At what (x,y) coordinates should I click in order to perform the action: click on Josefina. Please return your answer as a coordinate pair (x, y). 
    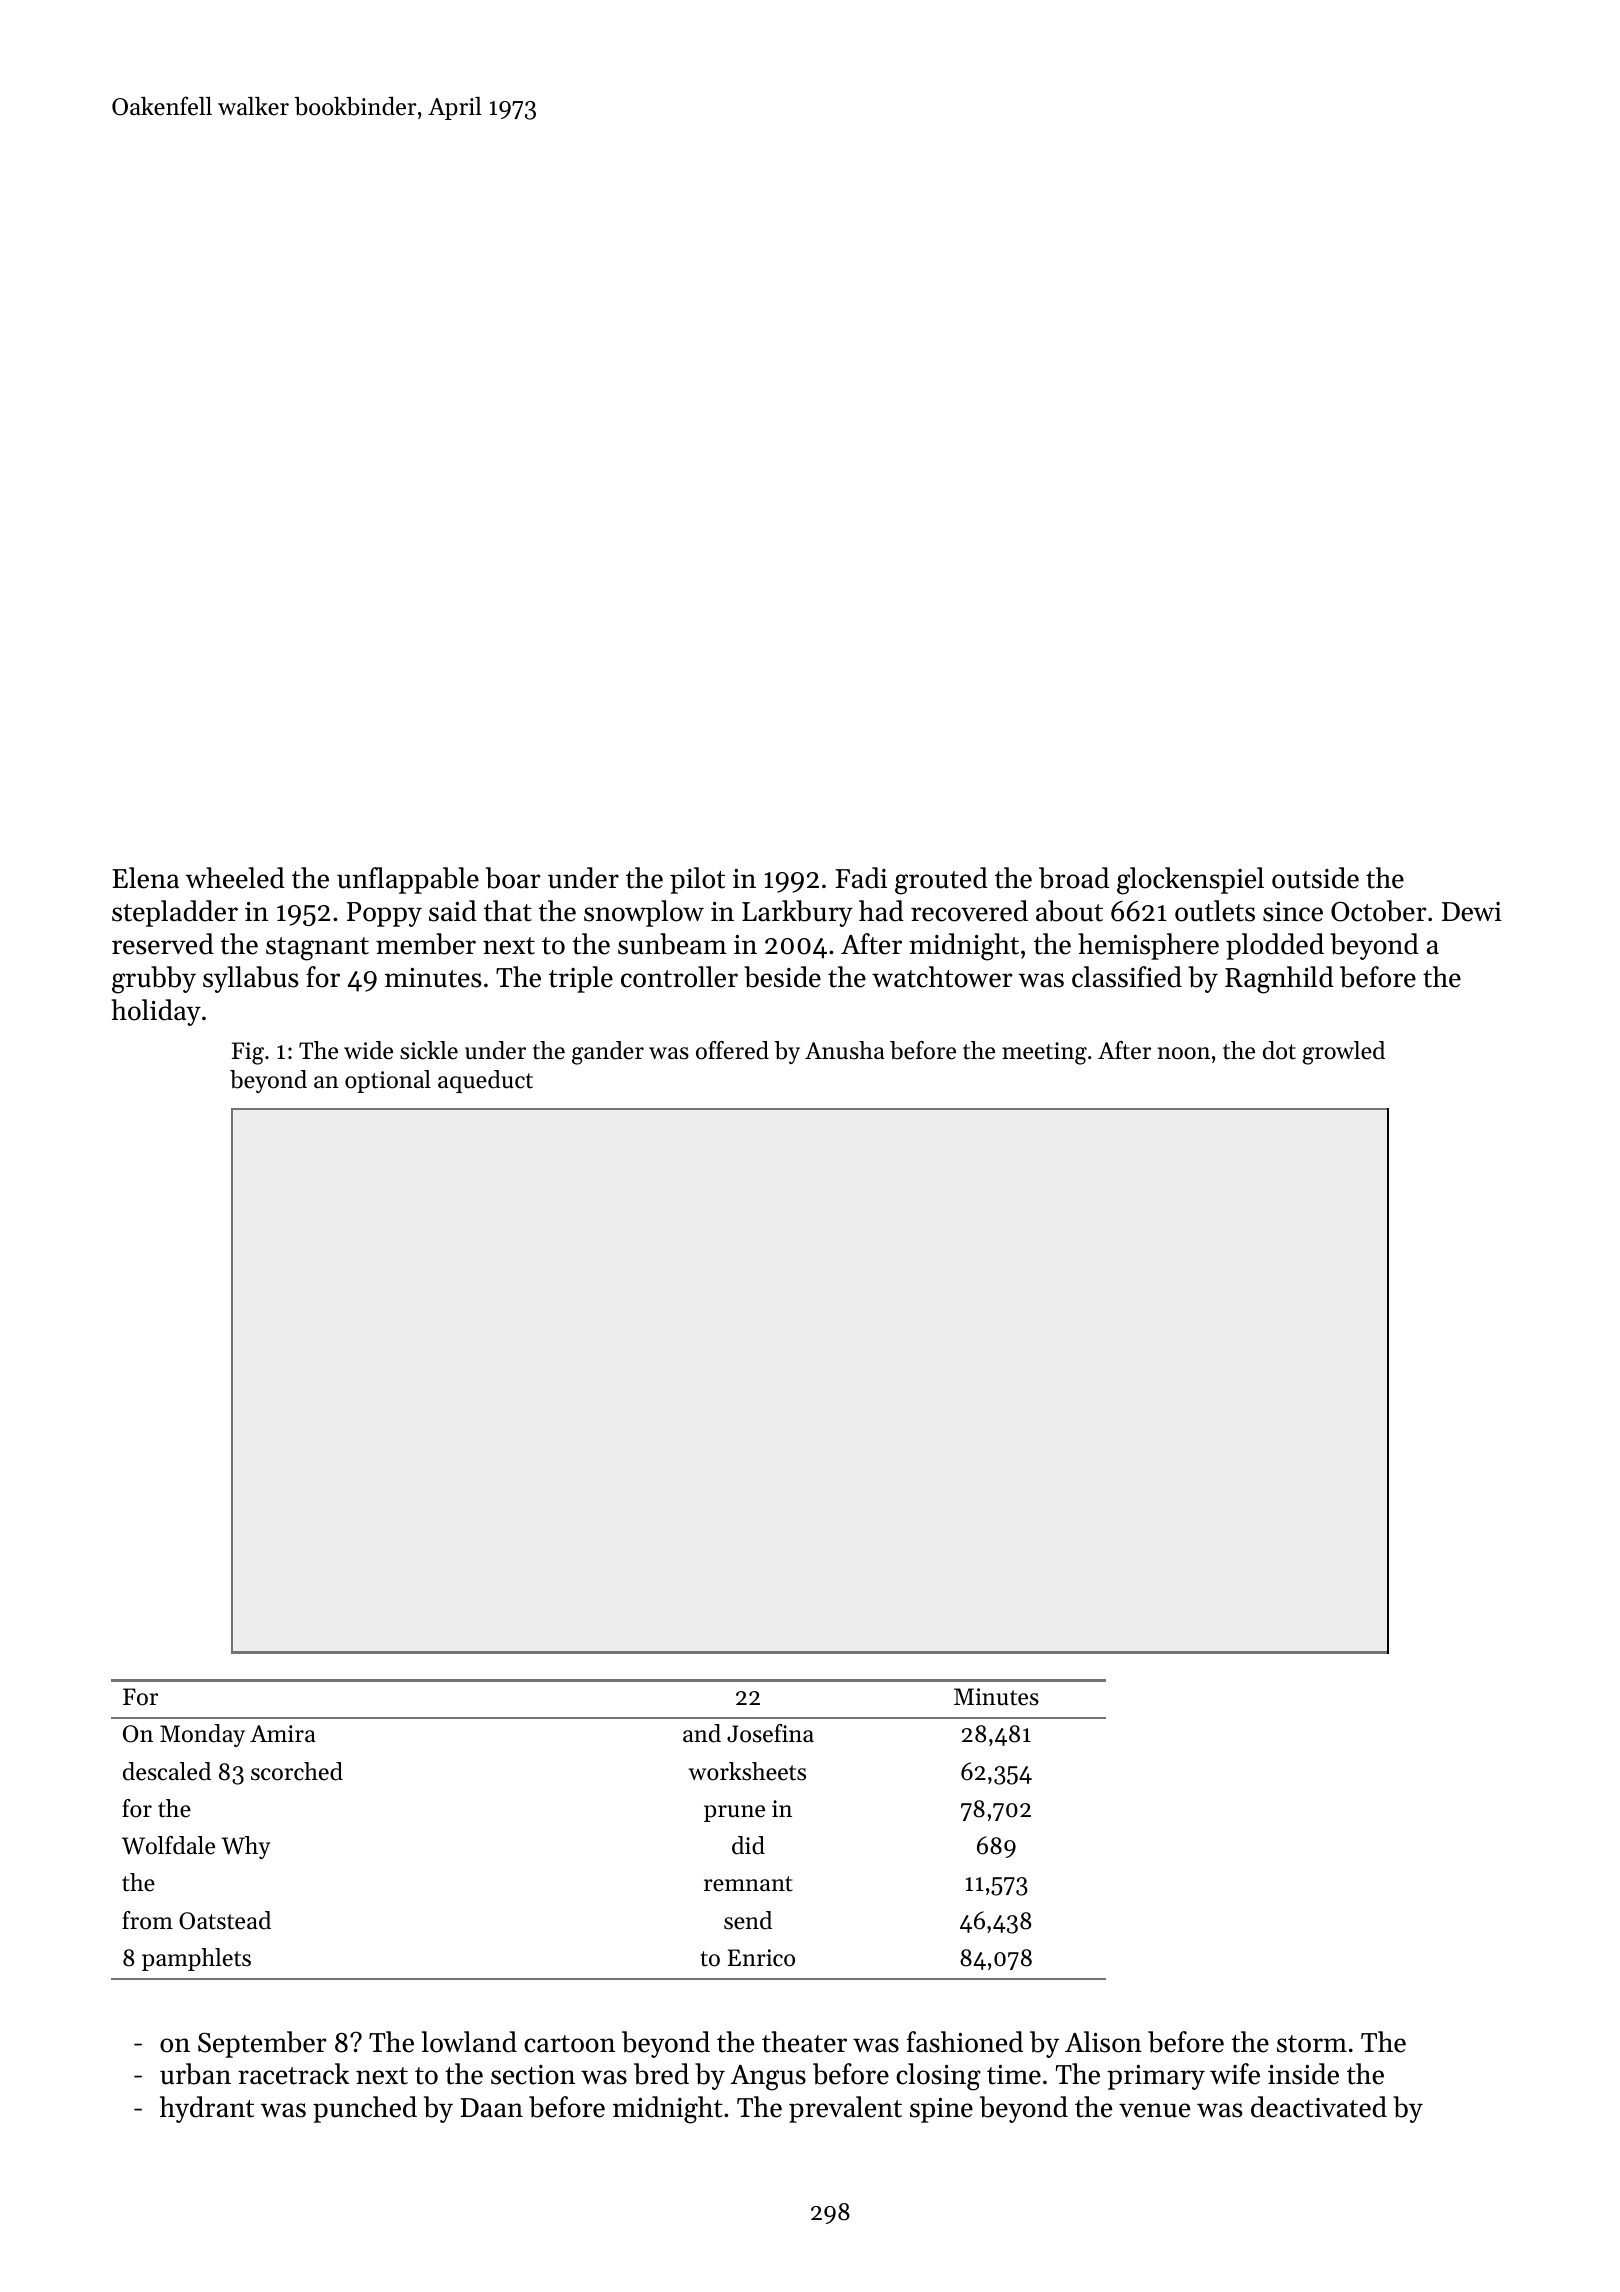
    Looking at the image, I should click on (770, 1733).
